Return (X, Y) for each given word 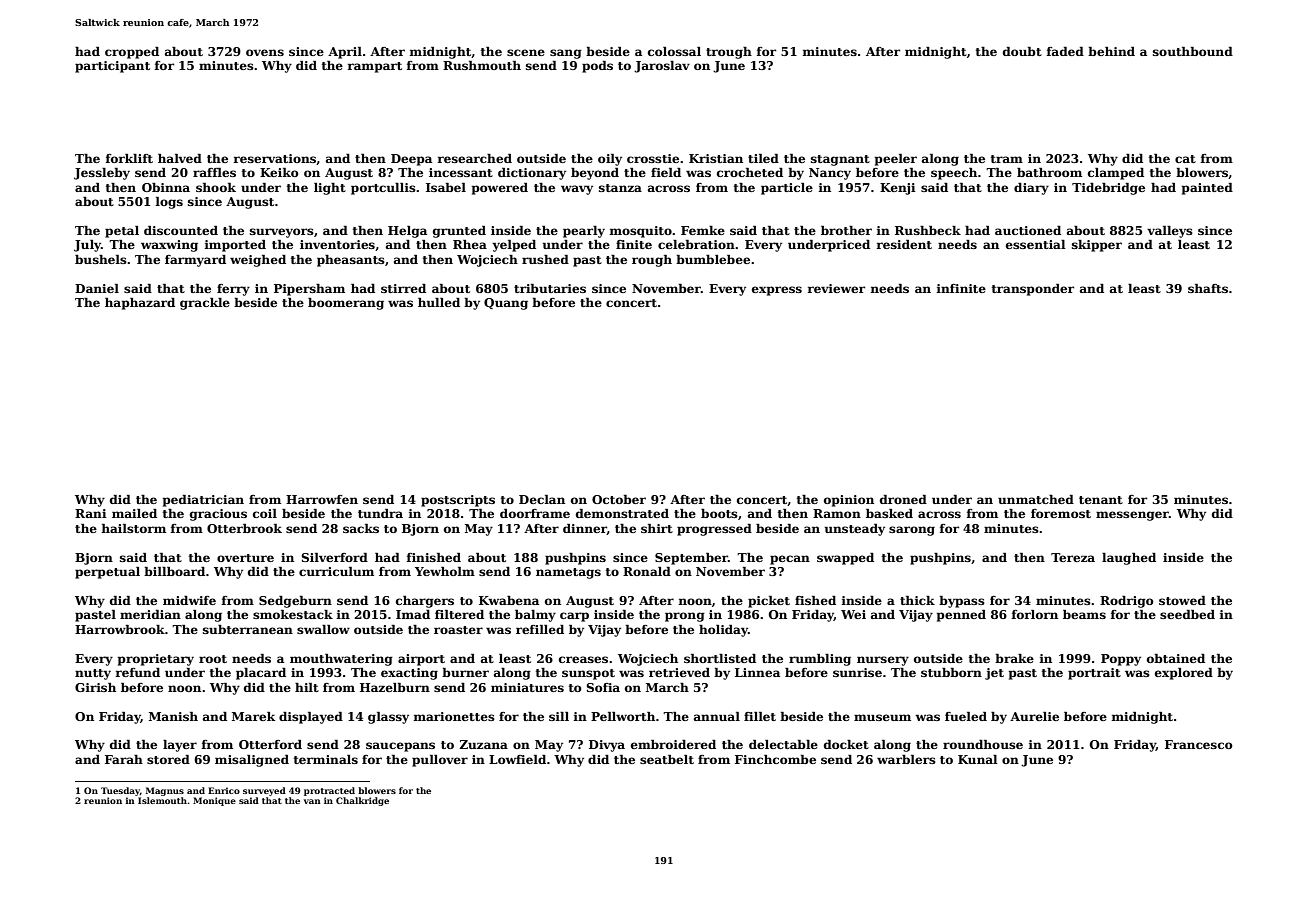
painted (1207, 189)
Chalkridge (362, 801)
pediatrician (203, 501)
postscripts (458, 501)
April (345, 53)
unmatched (1036, 499)
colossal (674, 51)
